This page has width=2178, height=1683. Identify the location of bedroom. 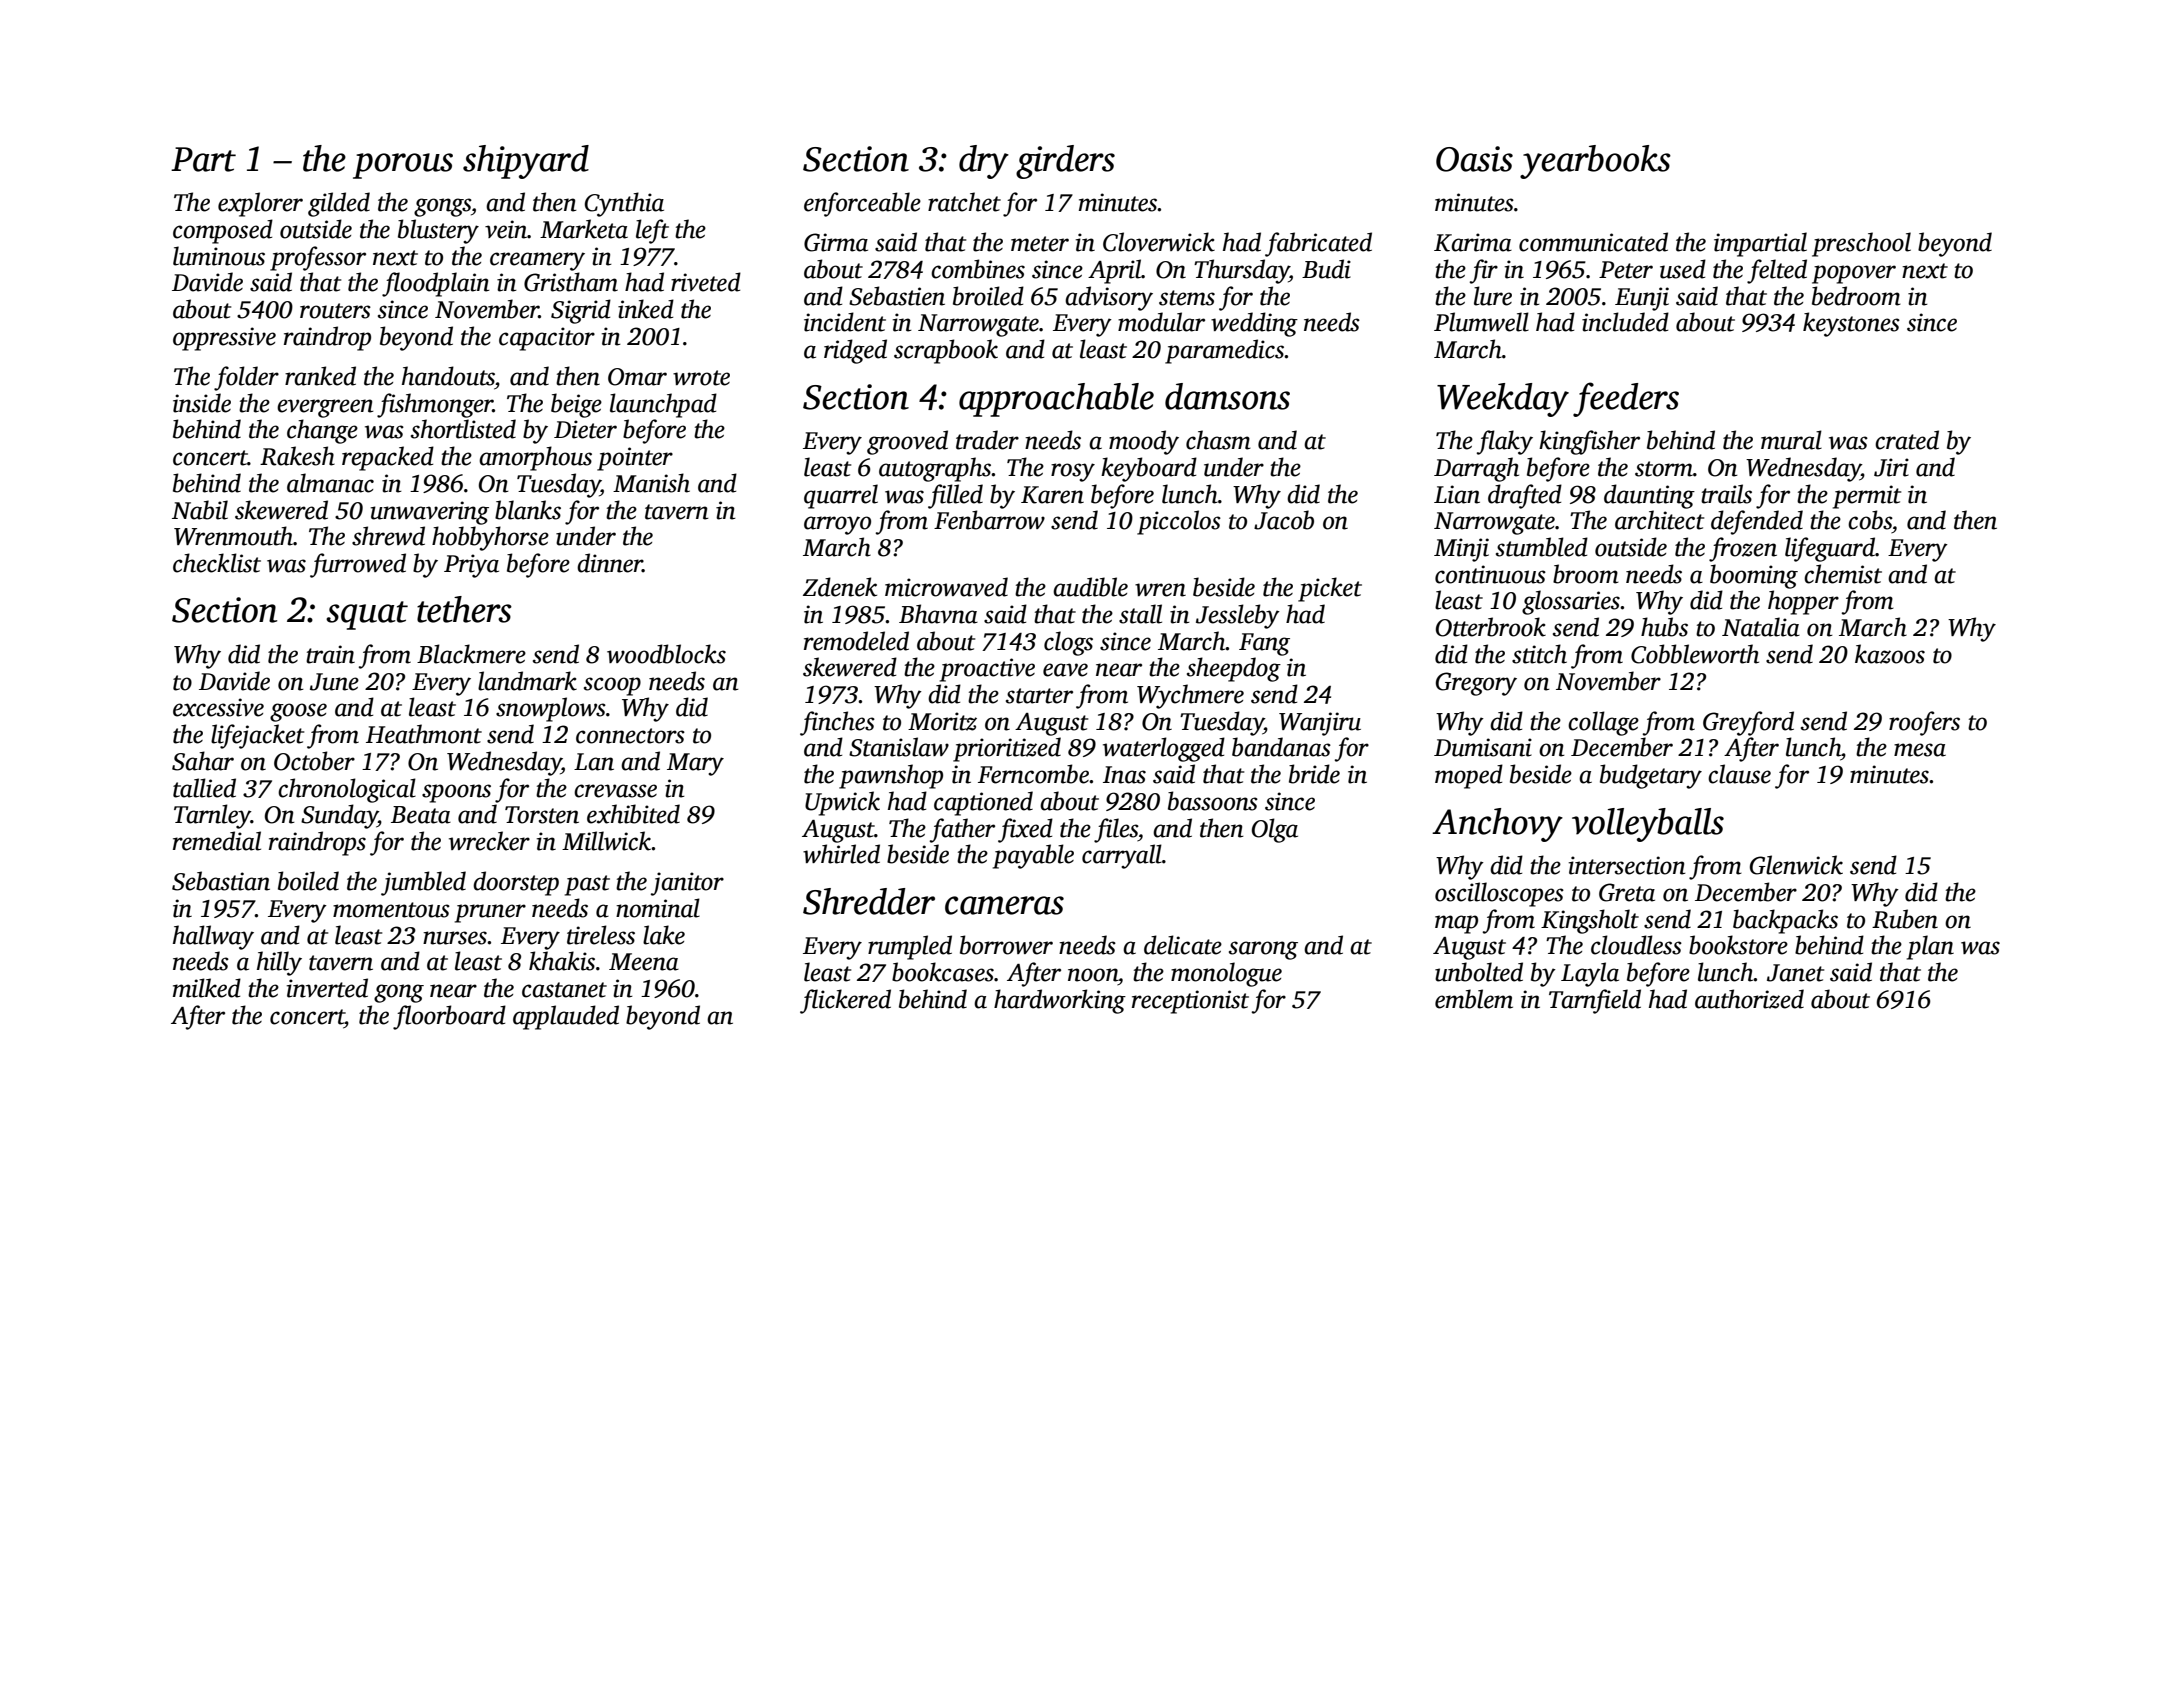
(1856, 296).
